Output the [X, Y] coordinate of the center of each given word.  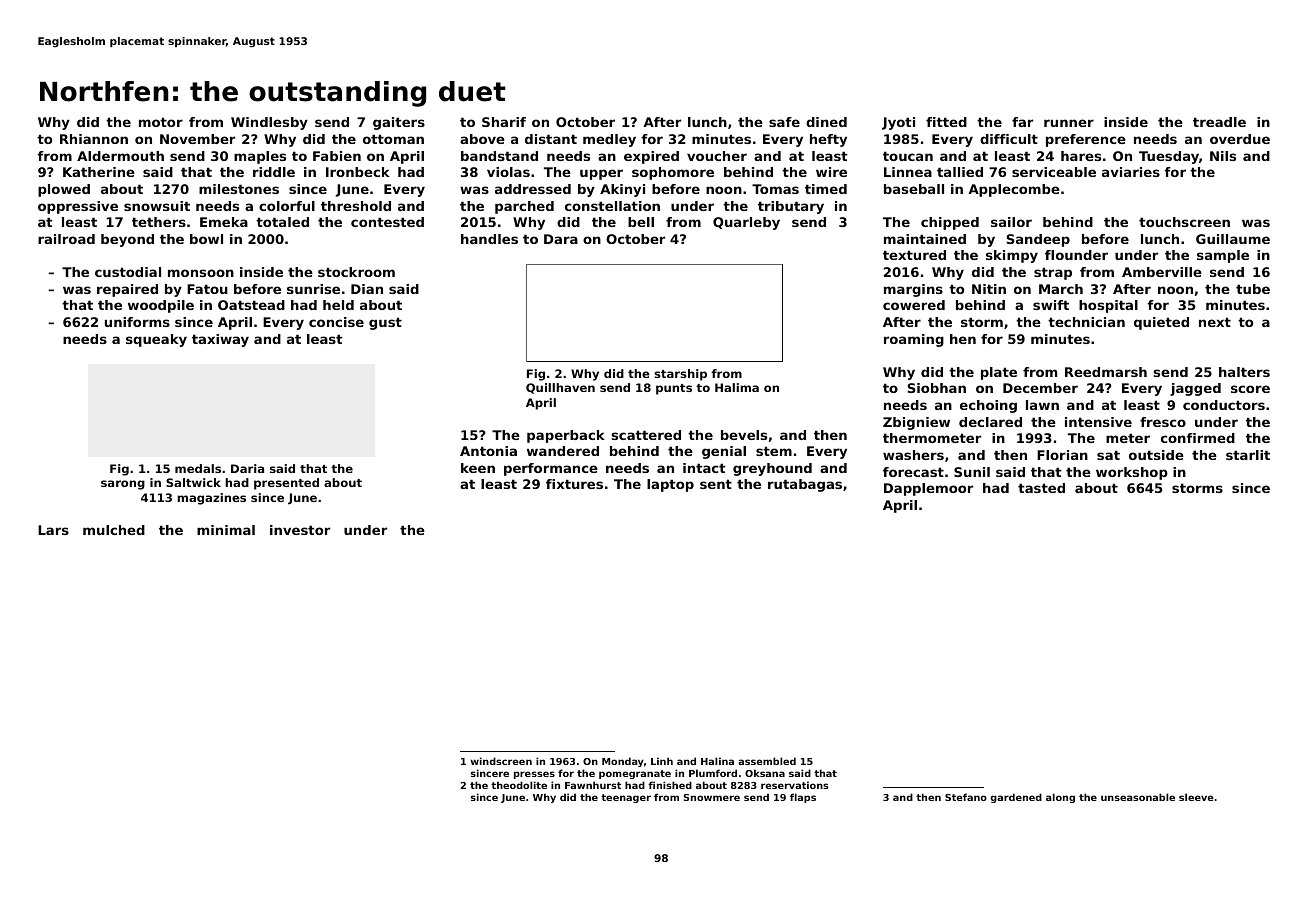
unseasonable [1138, 797]
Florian [1062, 455]
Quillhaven [560, 388]
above [482, 139]
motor [161, 122]
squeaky [156, 340]
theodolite [519, 785]
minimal [226, 530]
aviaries [1131, 172]
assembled [767, 761]
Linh [662, 761]
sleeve [1196, 797]
